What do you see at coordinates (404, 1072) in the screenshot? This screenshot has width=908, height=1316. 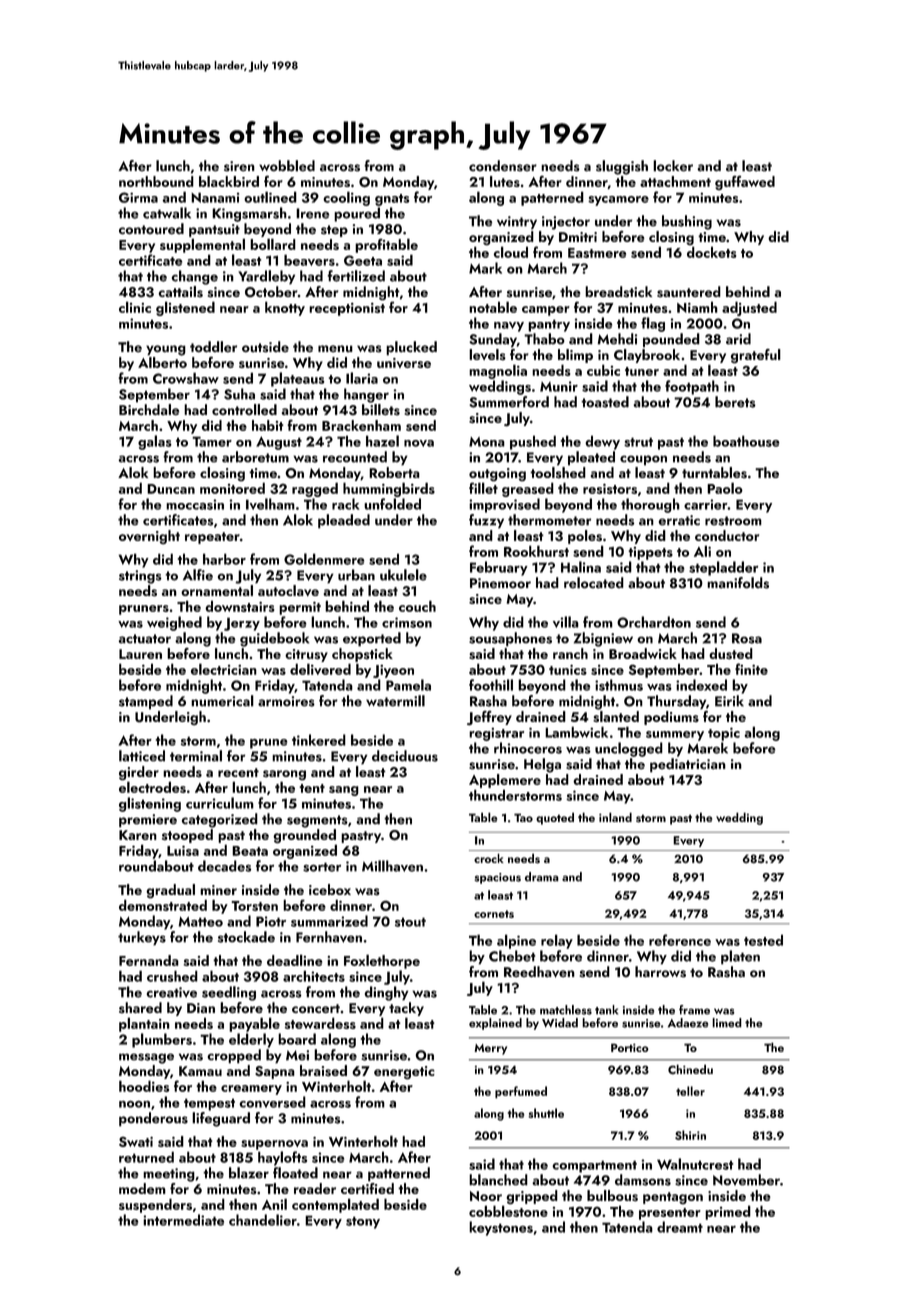 I see `energetic` at bounding box center [404, 1072].
